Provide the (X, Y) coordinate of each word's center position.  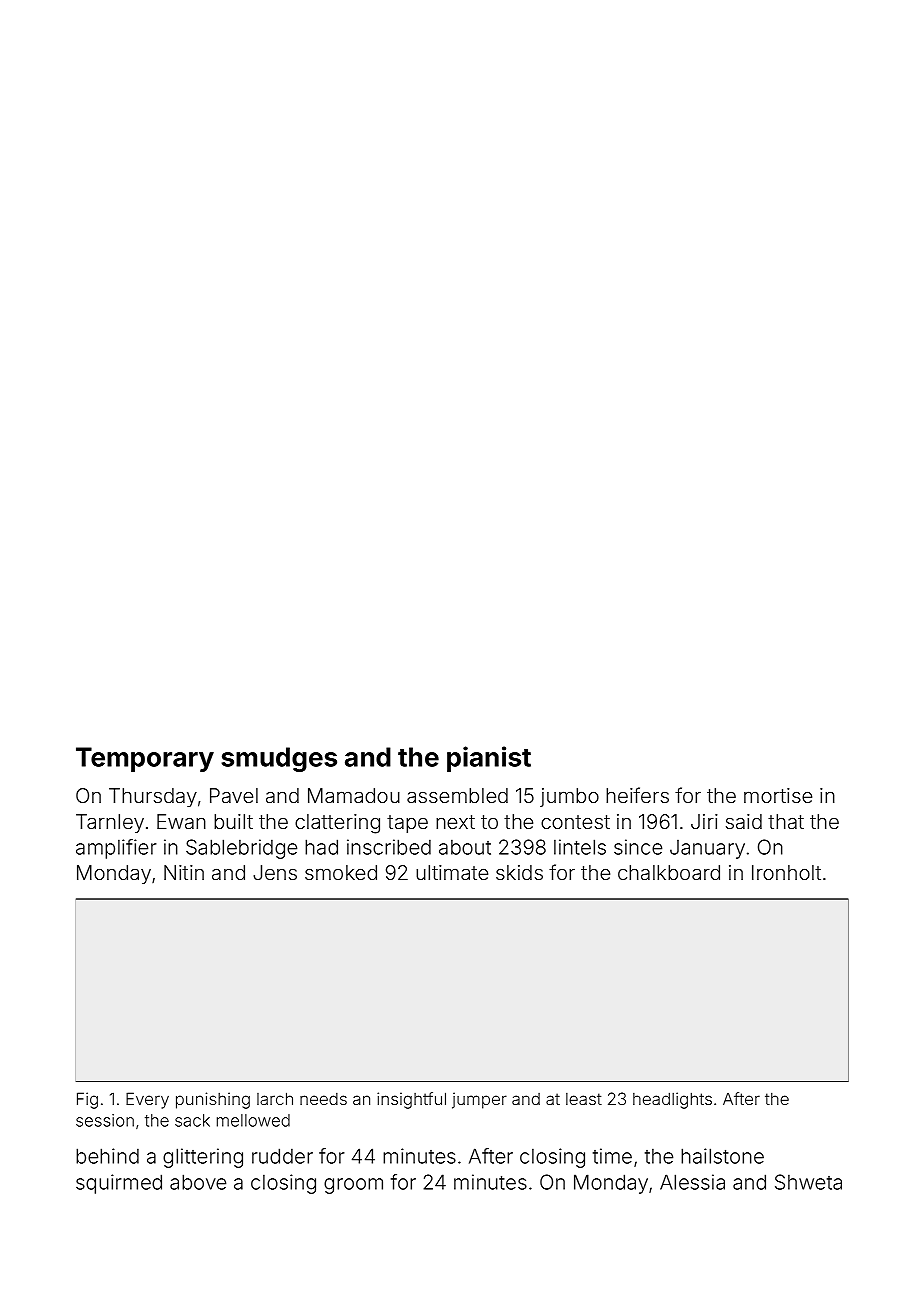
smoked (341, 872)
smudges (279, 759)
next (455, 822)
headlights (672, 1100)
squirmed (119, 1184)
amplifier (116, 849)
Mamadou (354, 795)
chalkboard (669, 872)
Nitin (184, 872)
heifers (637, 795)
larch (275, 1098)
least (584, 1099)
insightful (411, 1100)
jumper (479, 1100)
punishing (213, 1100)
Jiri (704, 821)
